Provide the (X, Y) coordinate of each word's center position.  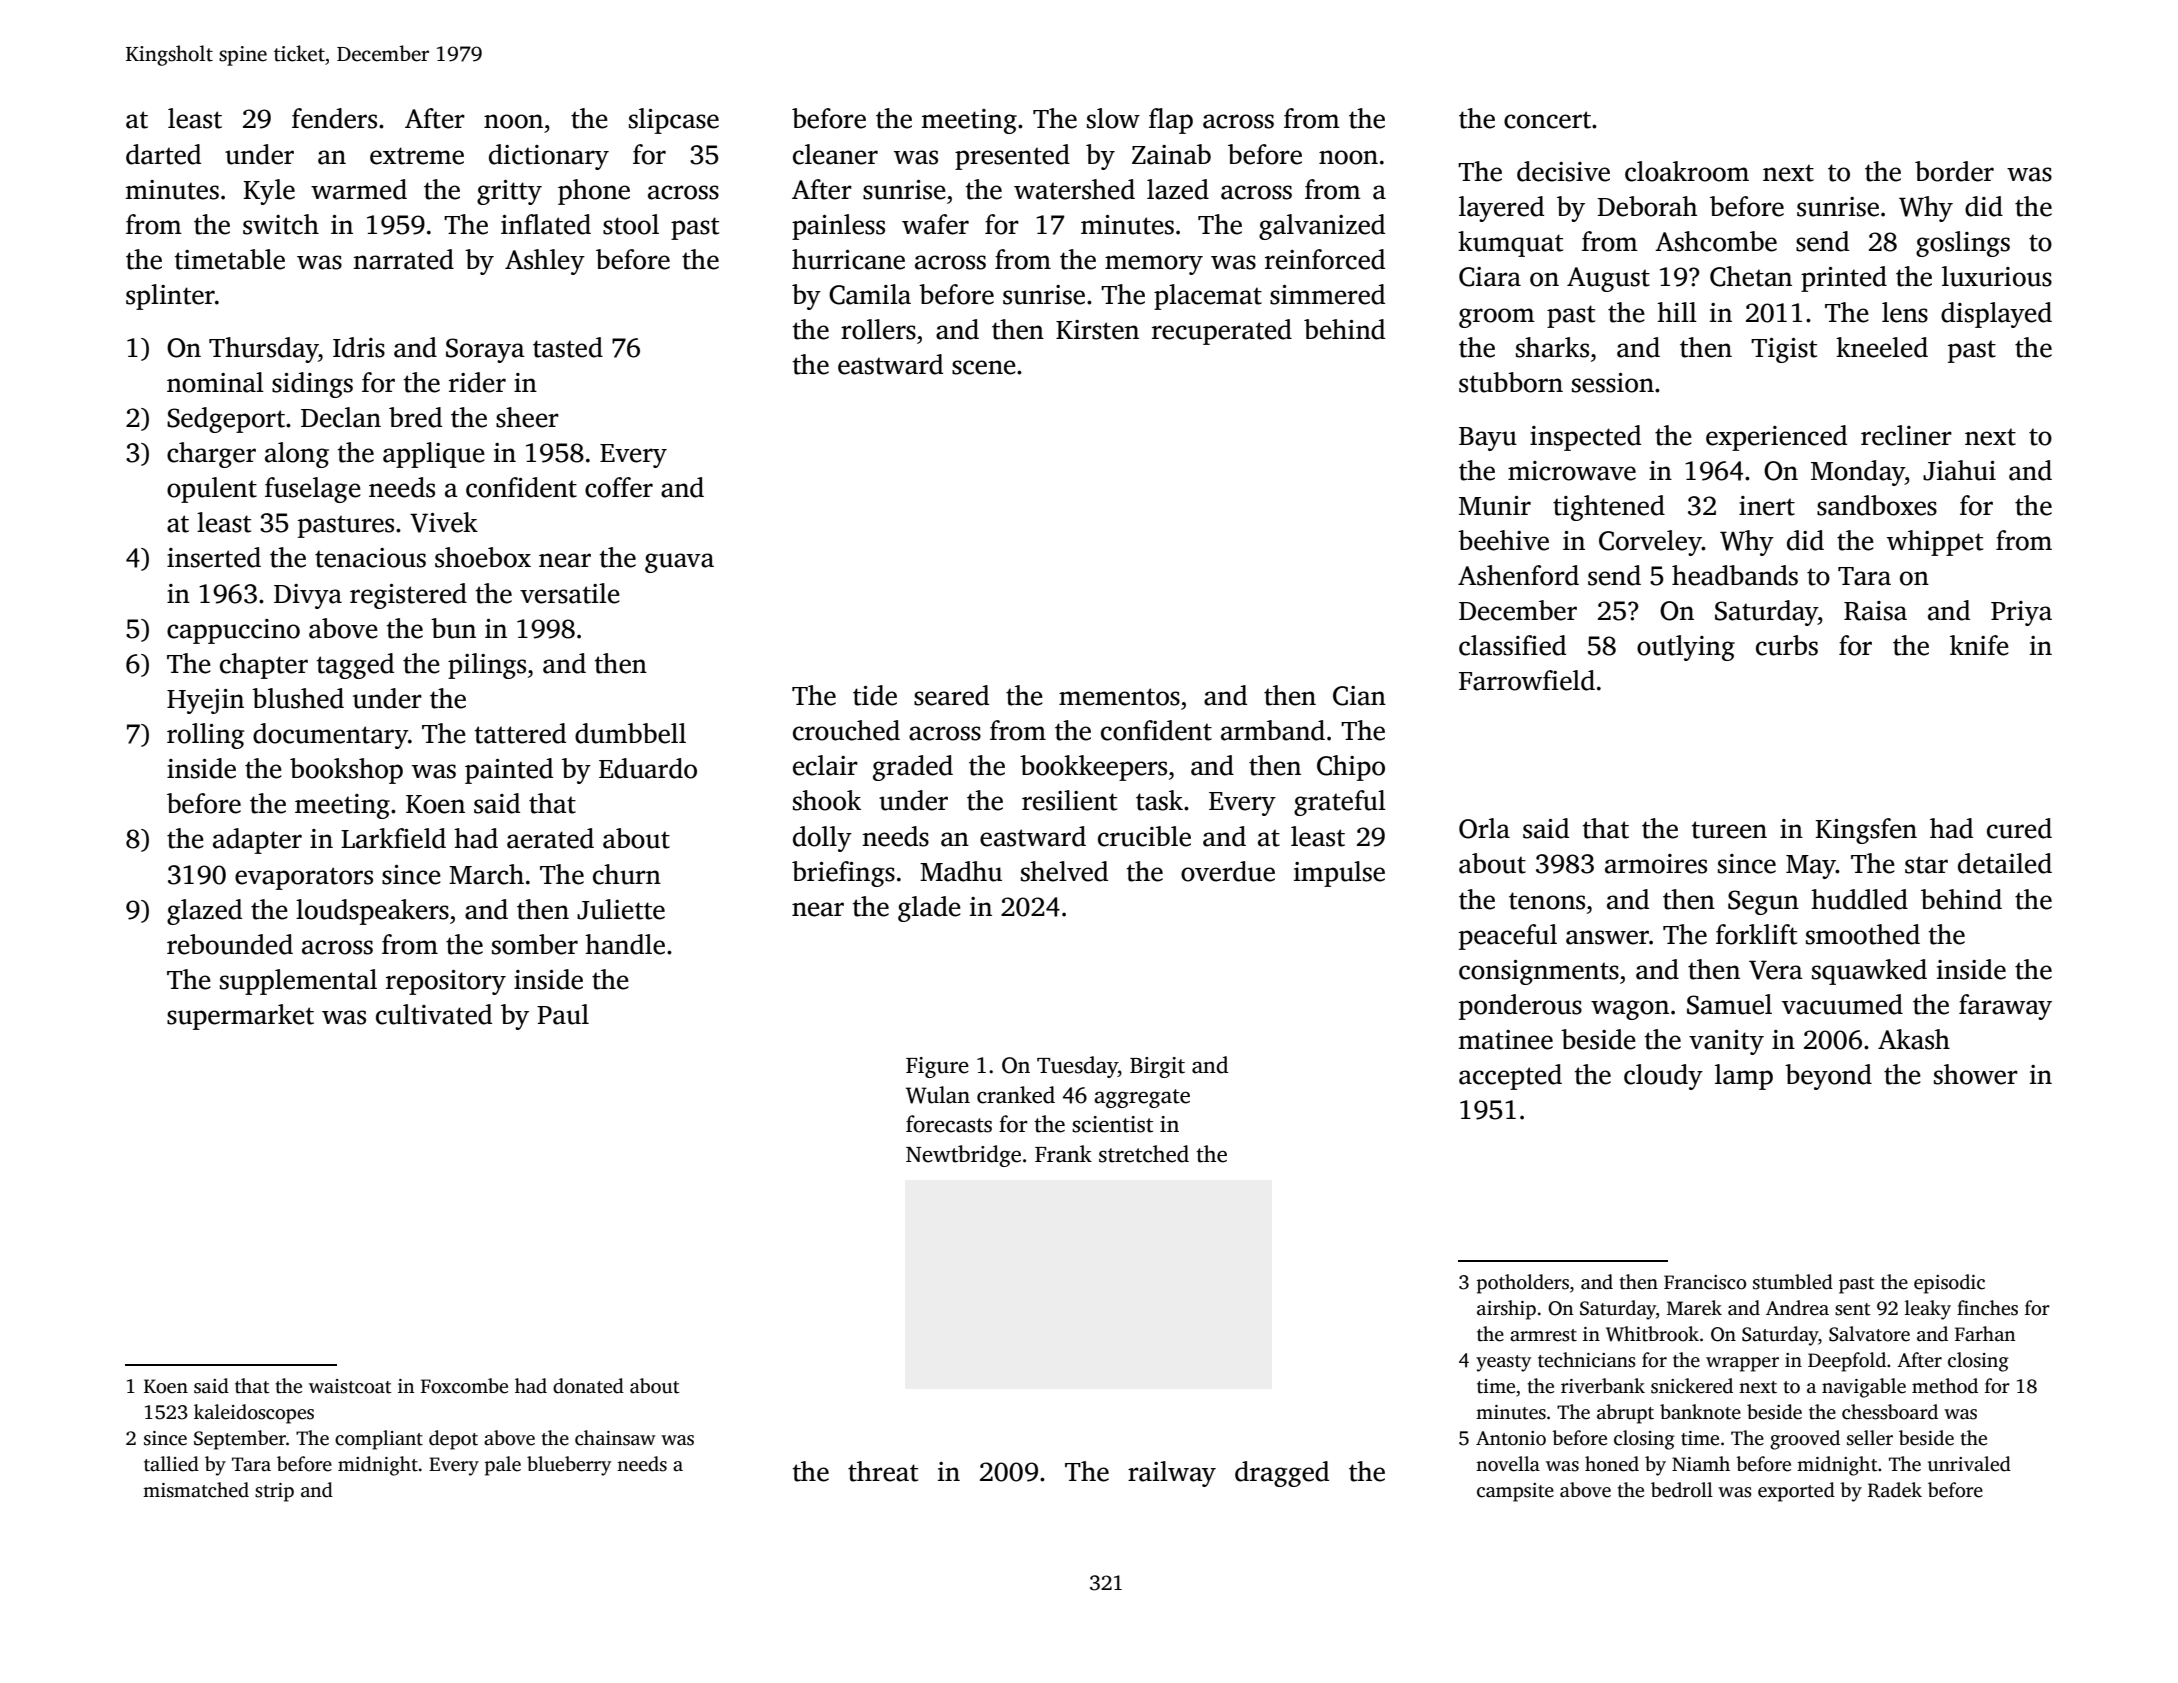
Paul (563, 1014)
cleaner (835, 154)
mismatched (196, 1490)
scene (984, 367)
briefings (843, 874)
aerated (550, 838)
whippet (1935, 543)
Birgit (1157, 1067)
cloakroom (1687, 171)
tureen (1729, 830)
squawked (1869, 972)
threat (883, 1471)
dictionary (549, 157)
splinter (170, 297)
